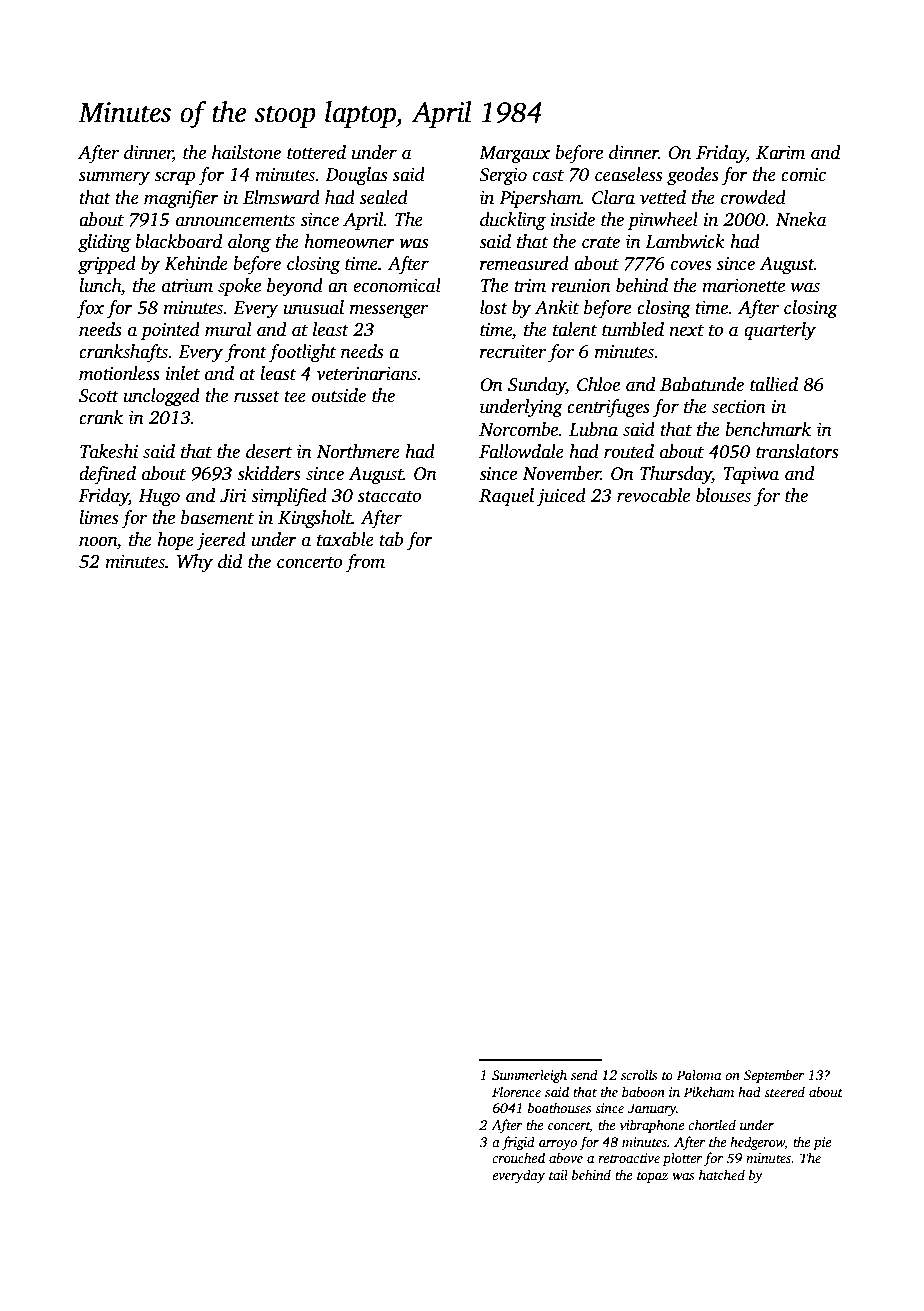  I want to click on sealed, so click(384, 197).
